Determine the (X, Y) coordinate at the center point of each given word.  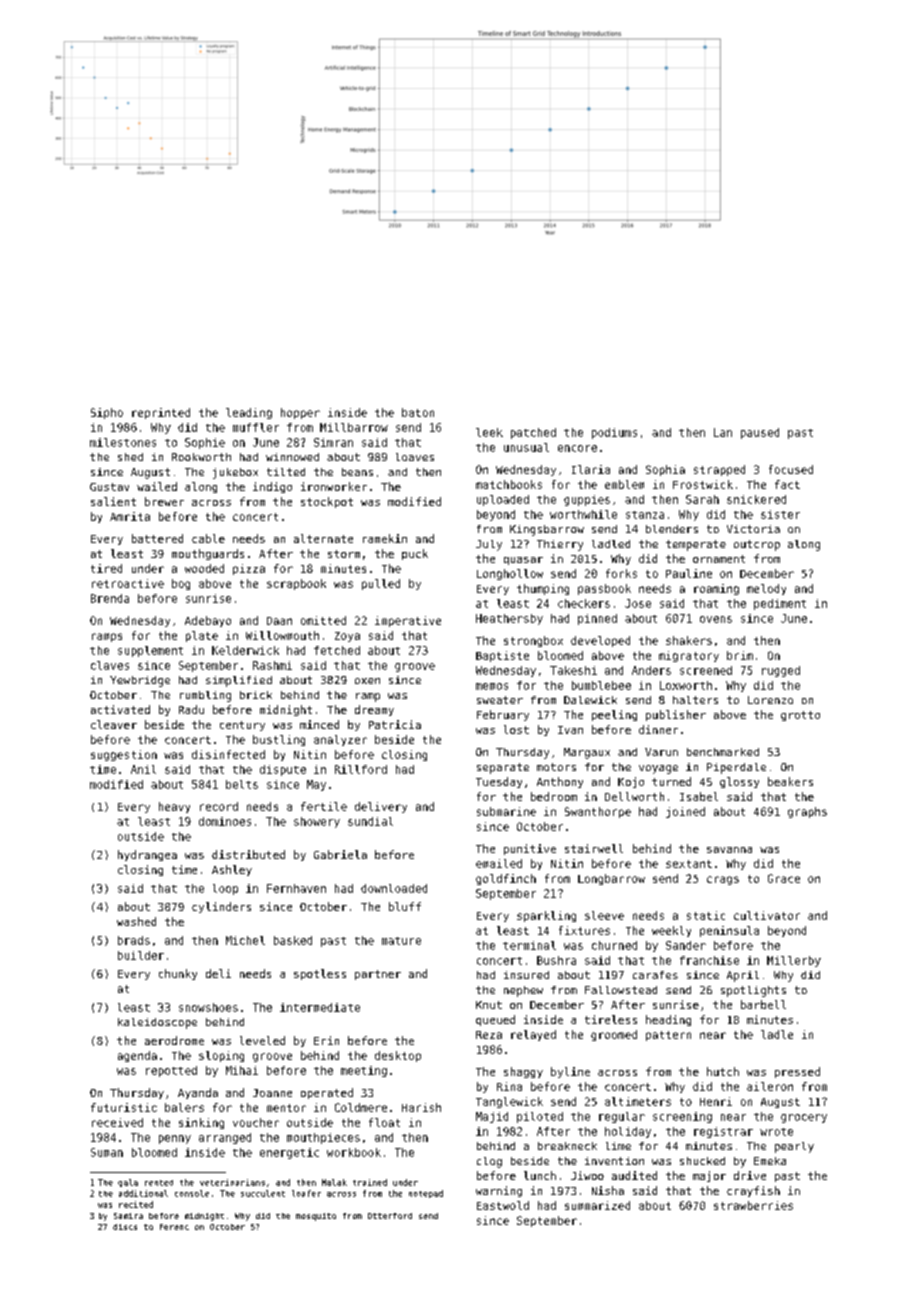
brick (256, 695)
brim (740, 655)
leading (249, 413)
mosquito (316, 1217)
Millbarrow (354, 427)
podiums (614, 433)
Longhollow (510, 574)
